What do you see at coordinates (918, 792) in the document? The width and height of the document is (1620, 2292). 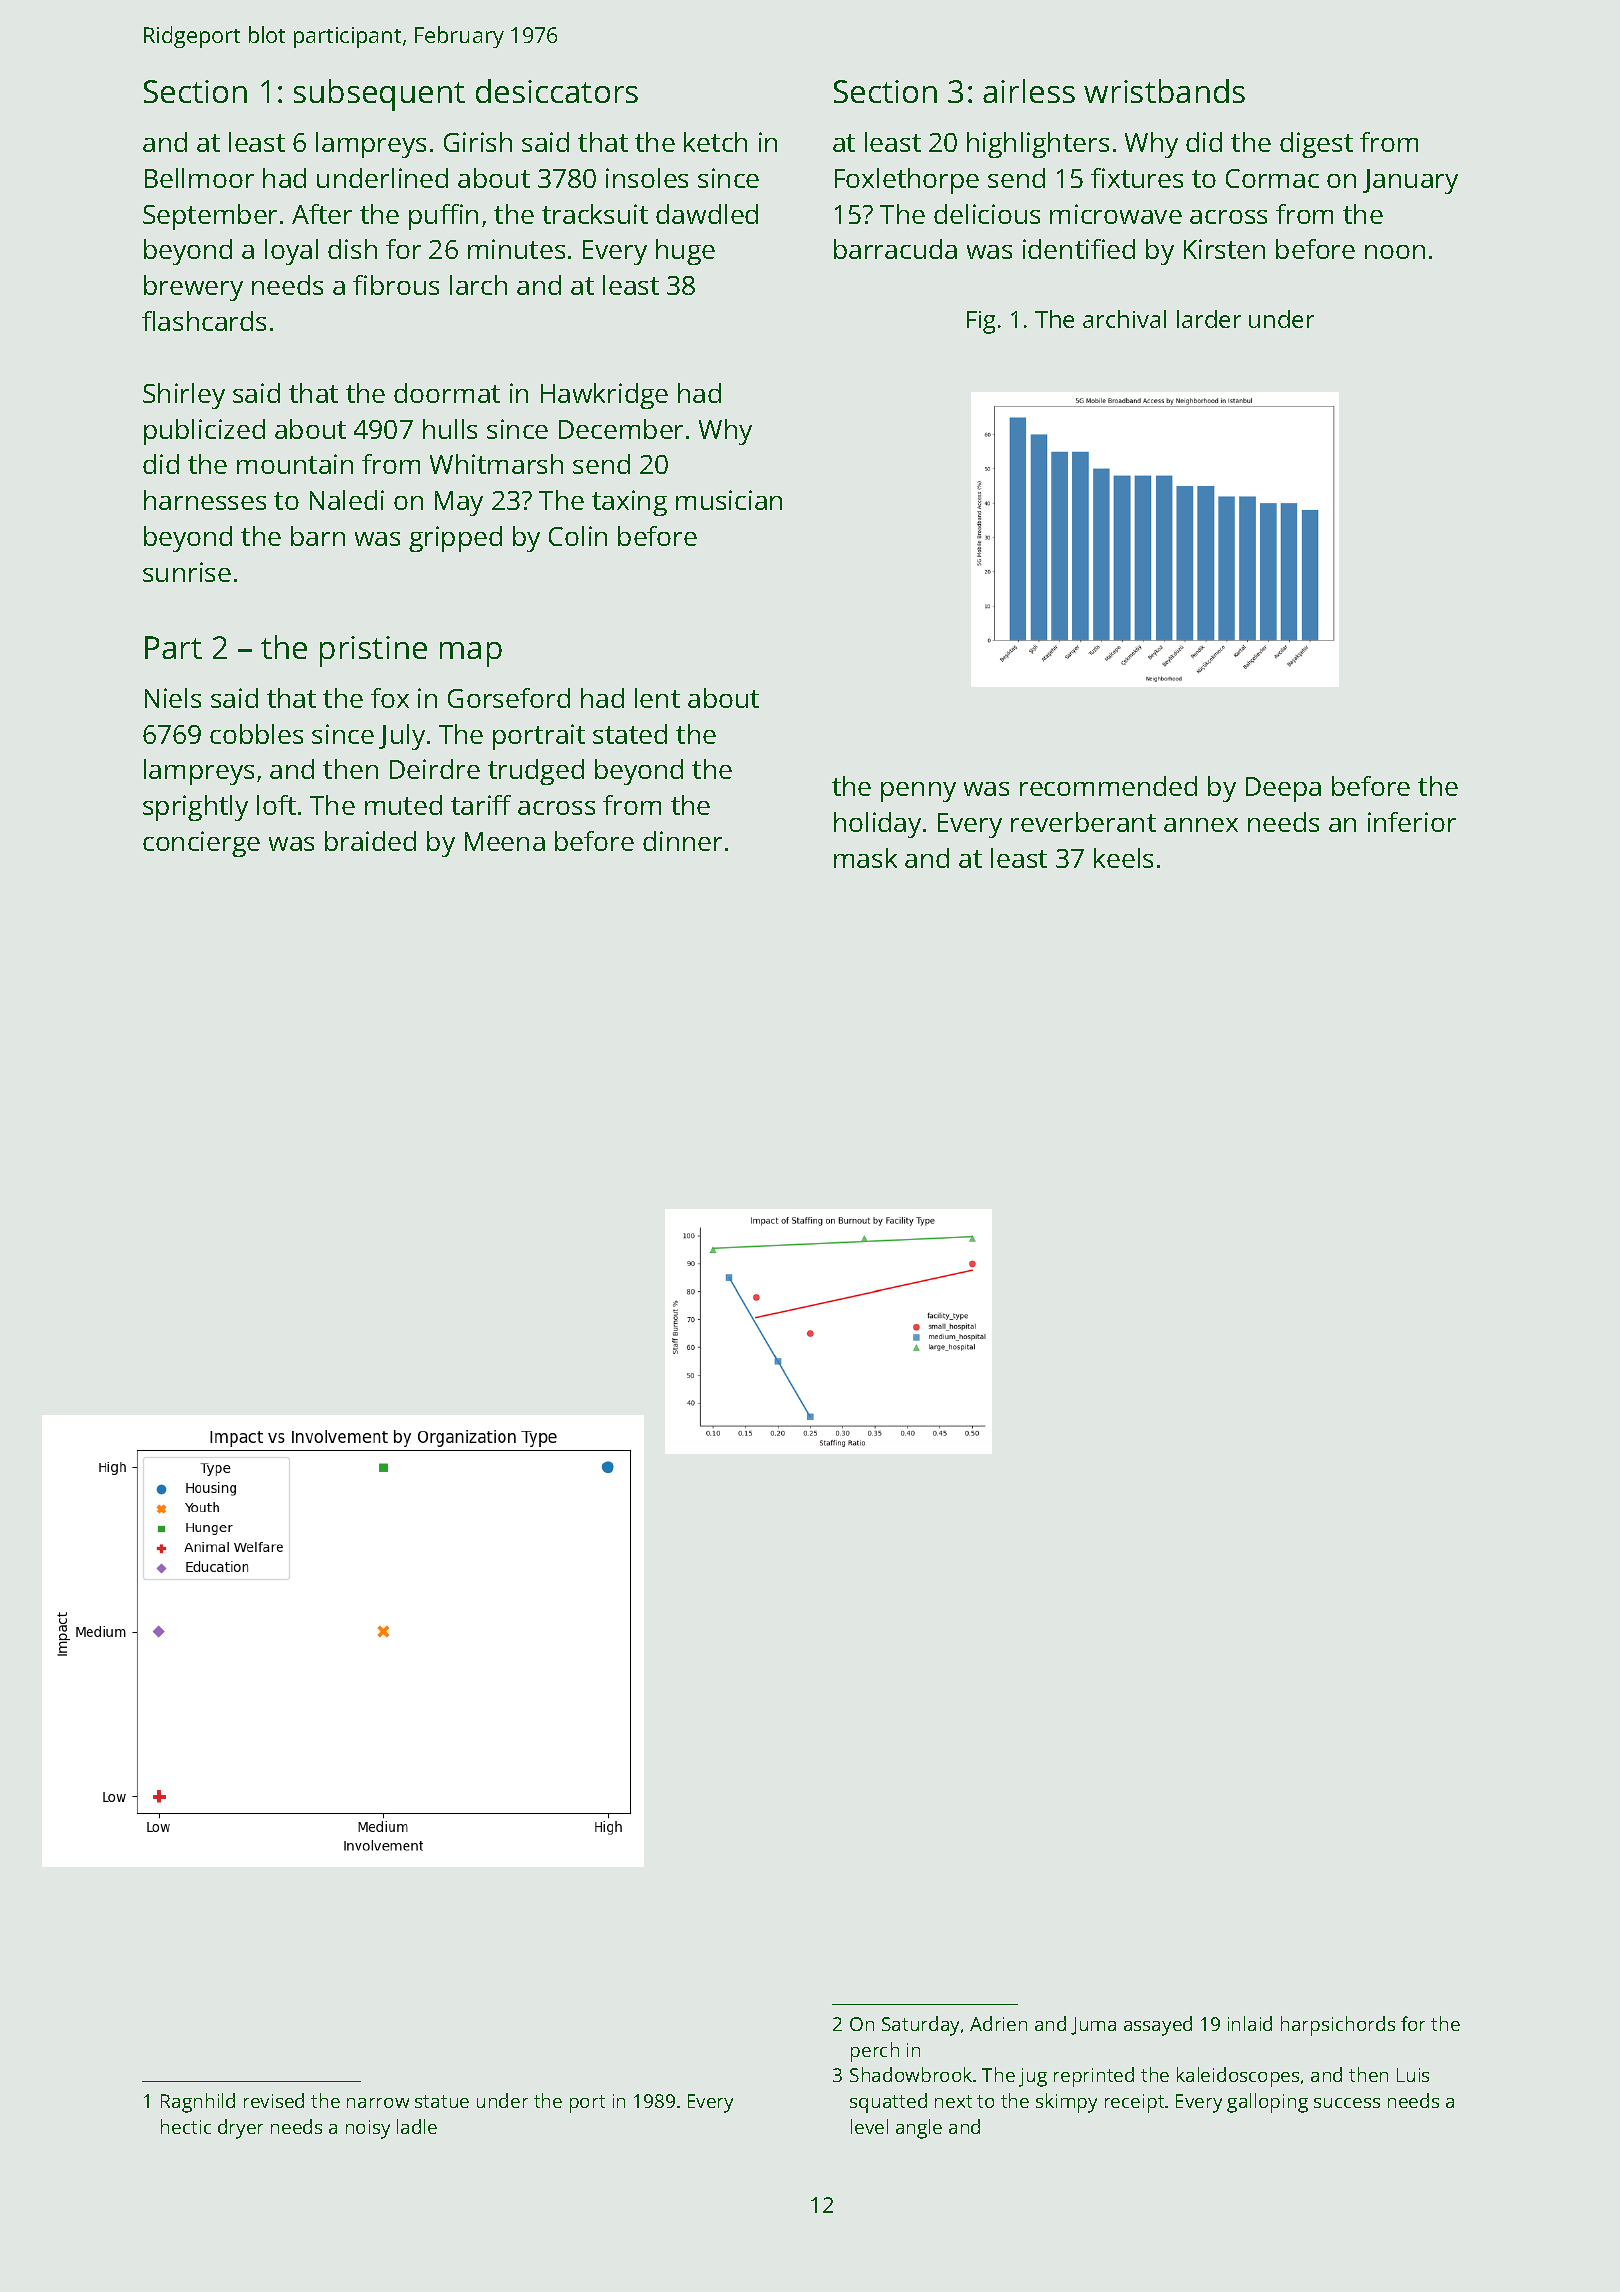 I see `penny` at bounding box center [918, 792].
